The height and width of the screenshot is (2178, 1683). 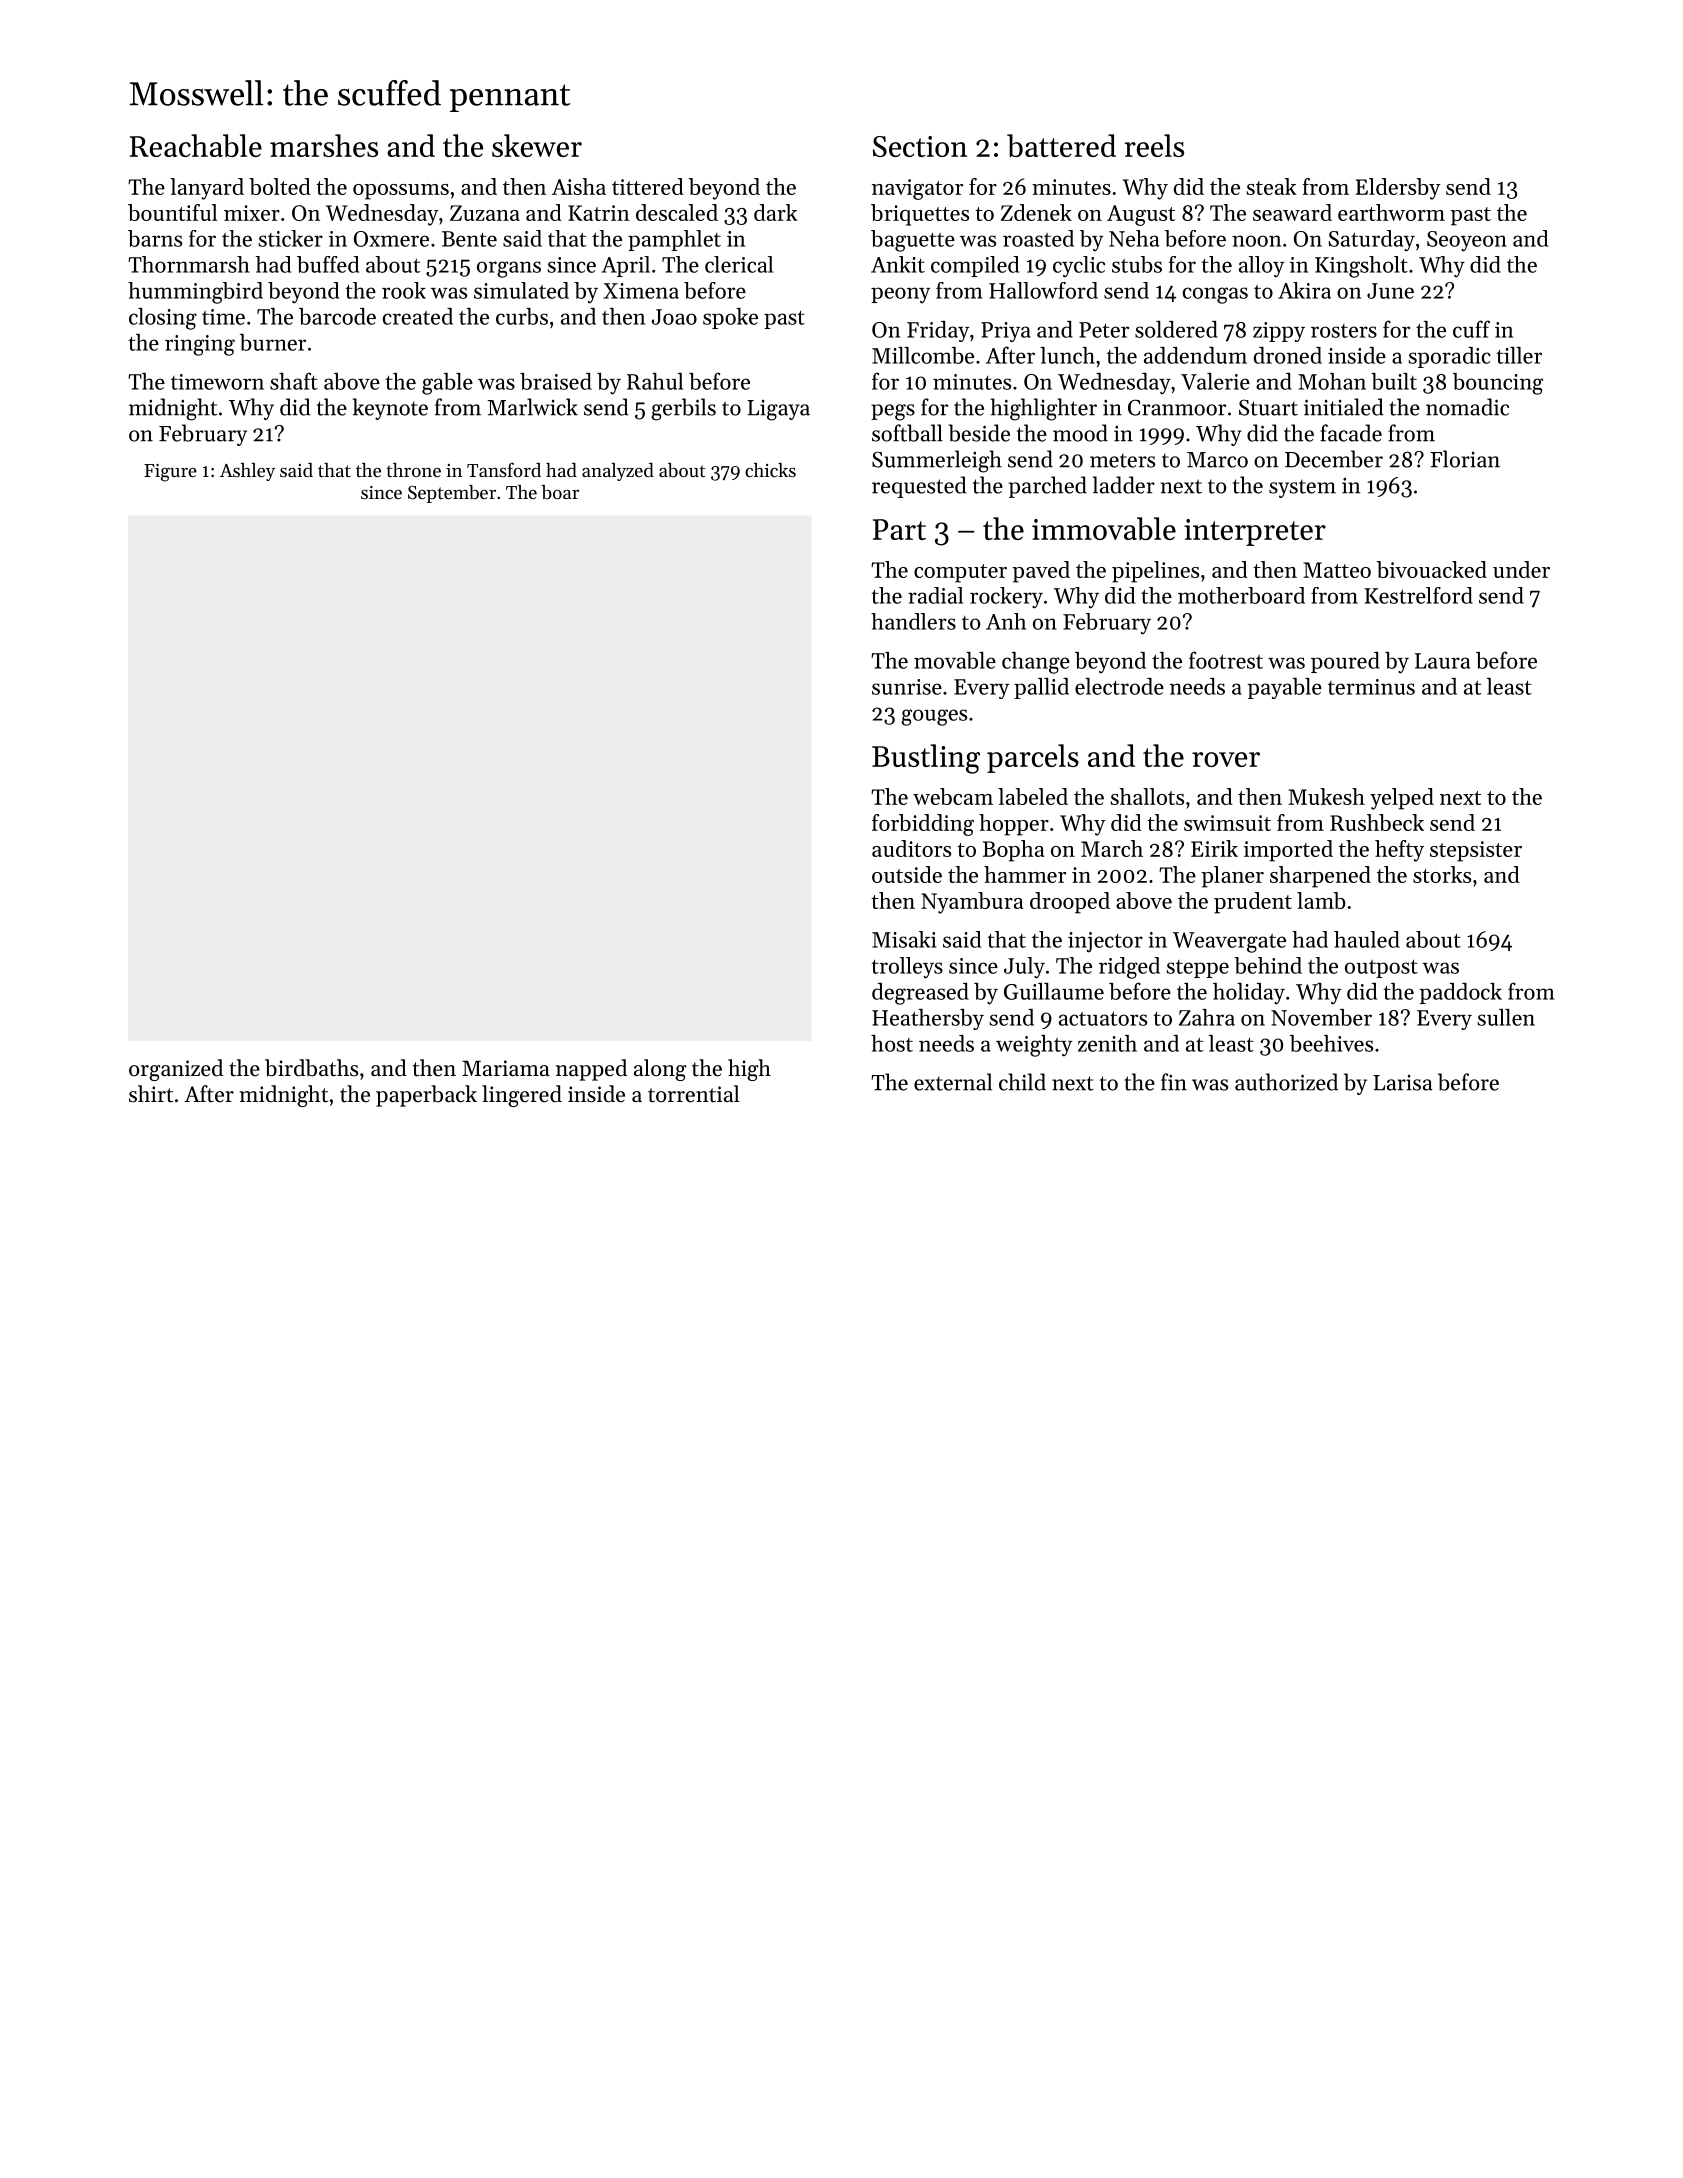 What do you see at coordinates (176, 1070) in the screenshot?
I see `organized` at bounding box center [176, 1070].
